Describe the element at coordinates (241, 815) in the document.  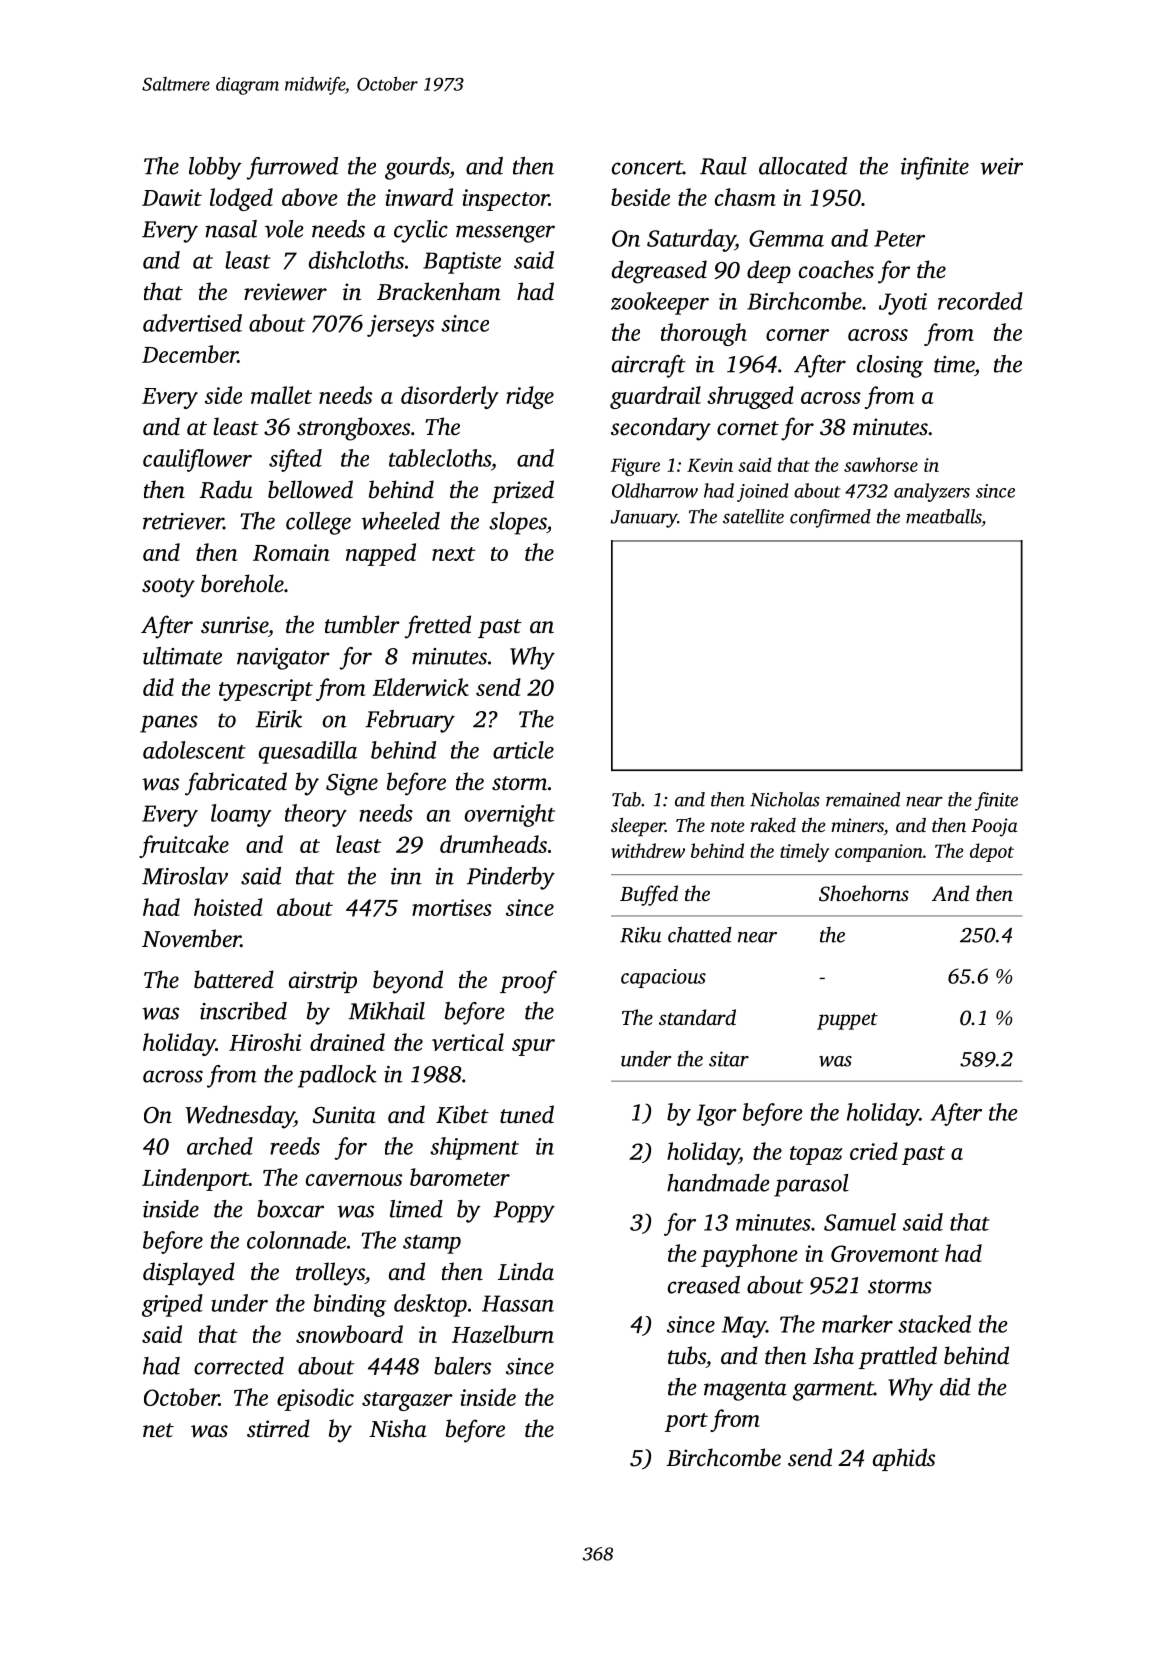
I see `loamy` at that location.
